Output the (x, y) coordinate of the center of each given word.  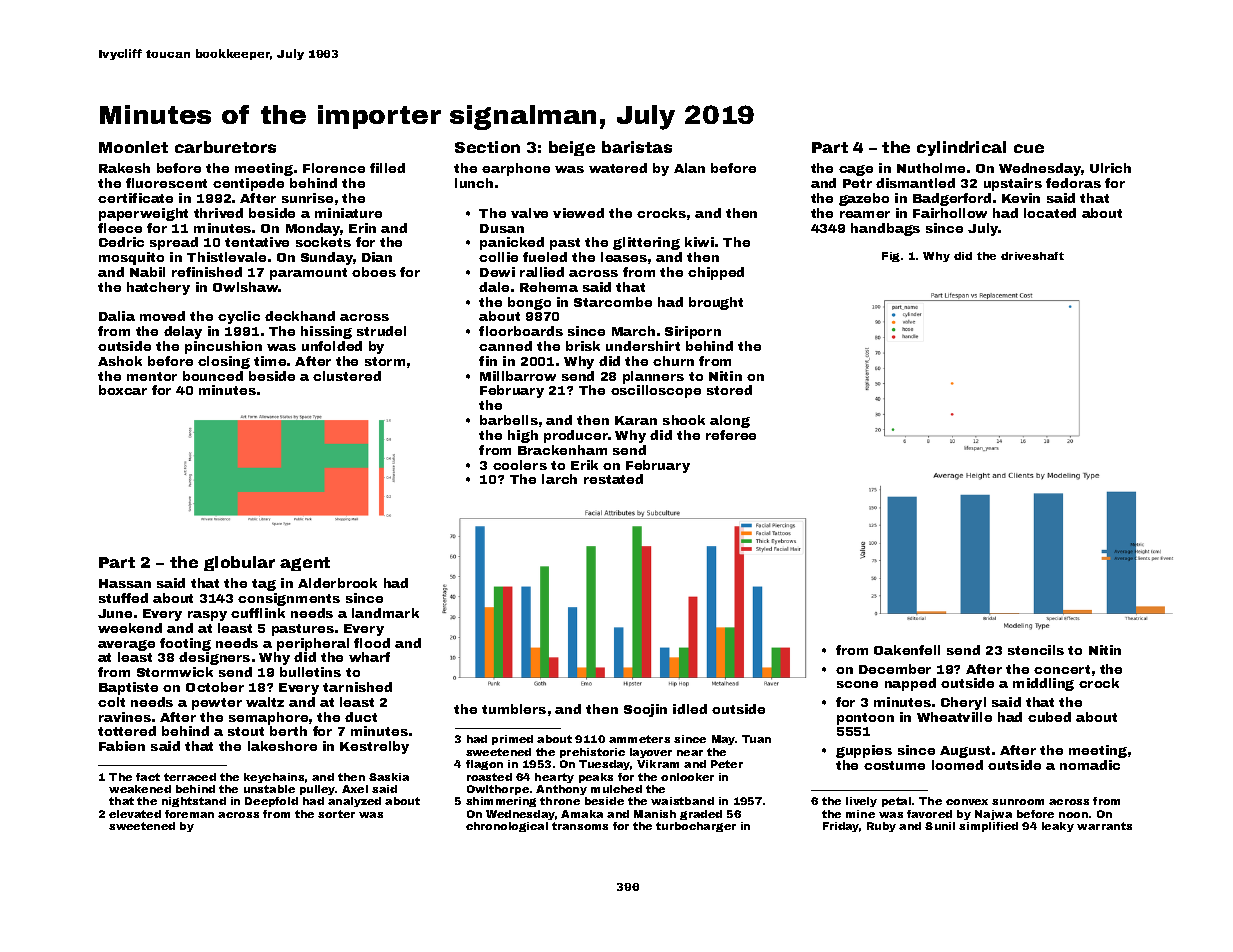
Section (487, 147)
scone (857, 684)
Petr (857, 183)
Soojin (645, 710)
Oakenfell (907, 650)
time (270, 361)
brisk (583, 346)
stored (729, 390)
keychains (274, 778)
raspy (207, 616)
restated (613, 479)
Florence (334, 168)
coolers (520, 465)
